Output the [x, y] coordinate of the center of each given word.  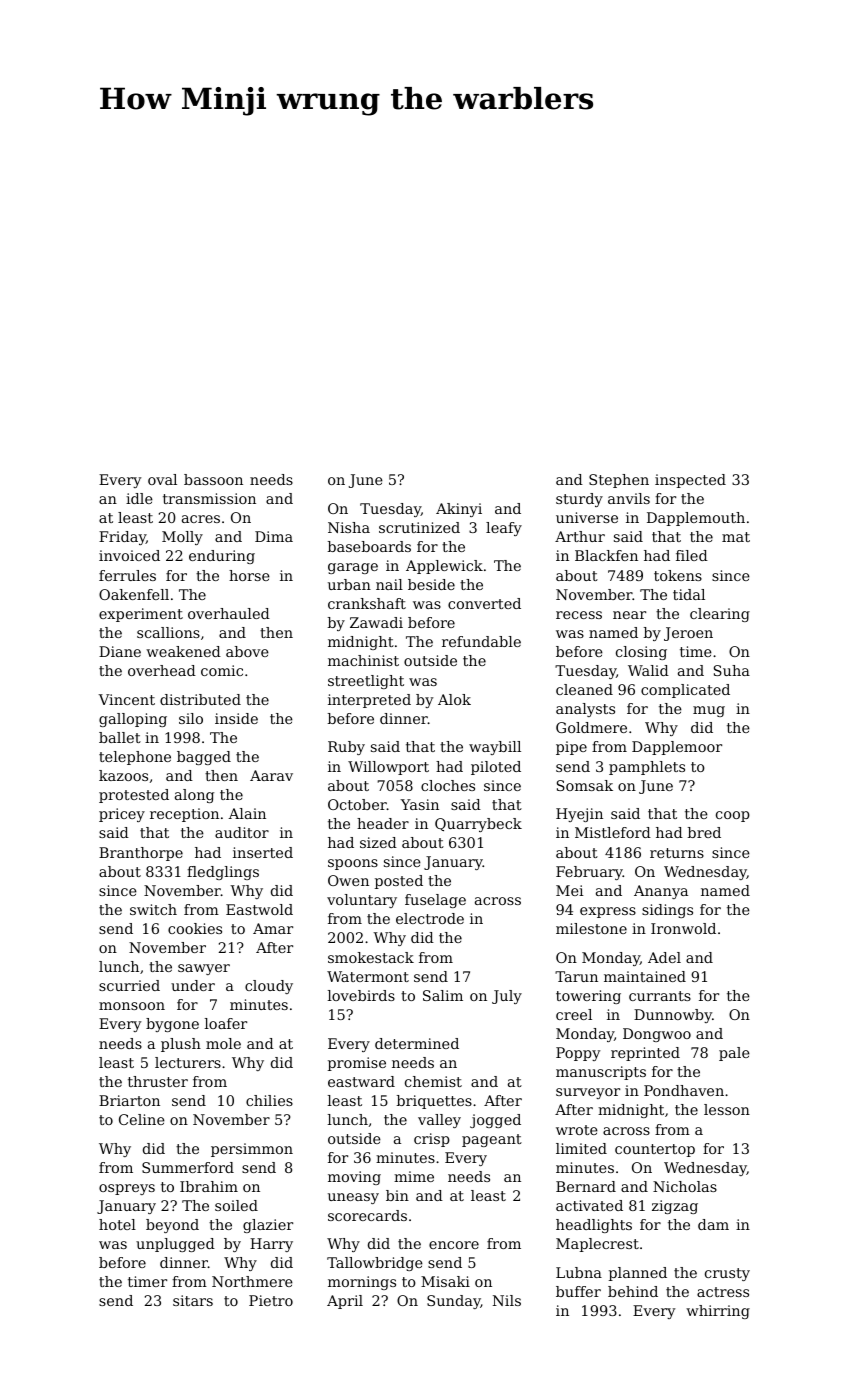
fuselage [435, 901]
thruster [158, 1081]
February [589, 873]
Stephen [619, 481]
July [507, 997]
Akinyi [459, 510]
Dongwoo [657, 1035]
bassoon [213, 479]
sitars [193, 1300]
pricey [122, 815]
